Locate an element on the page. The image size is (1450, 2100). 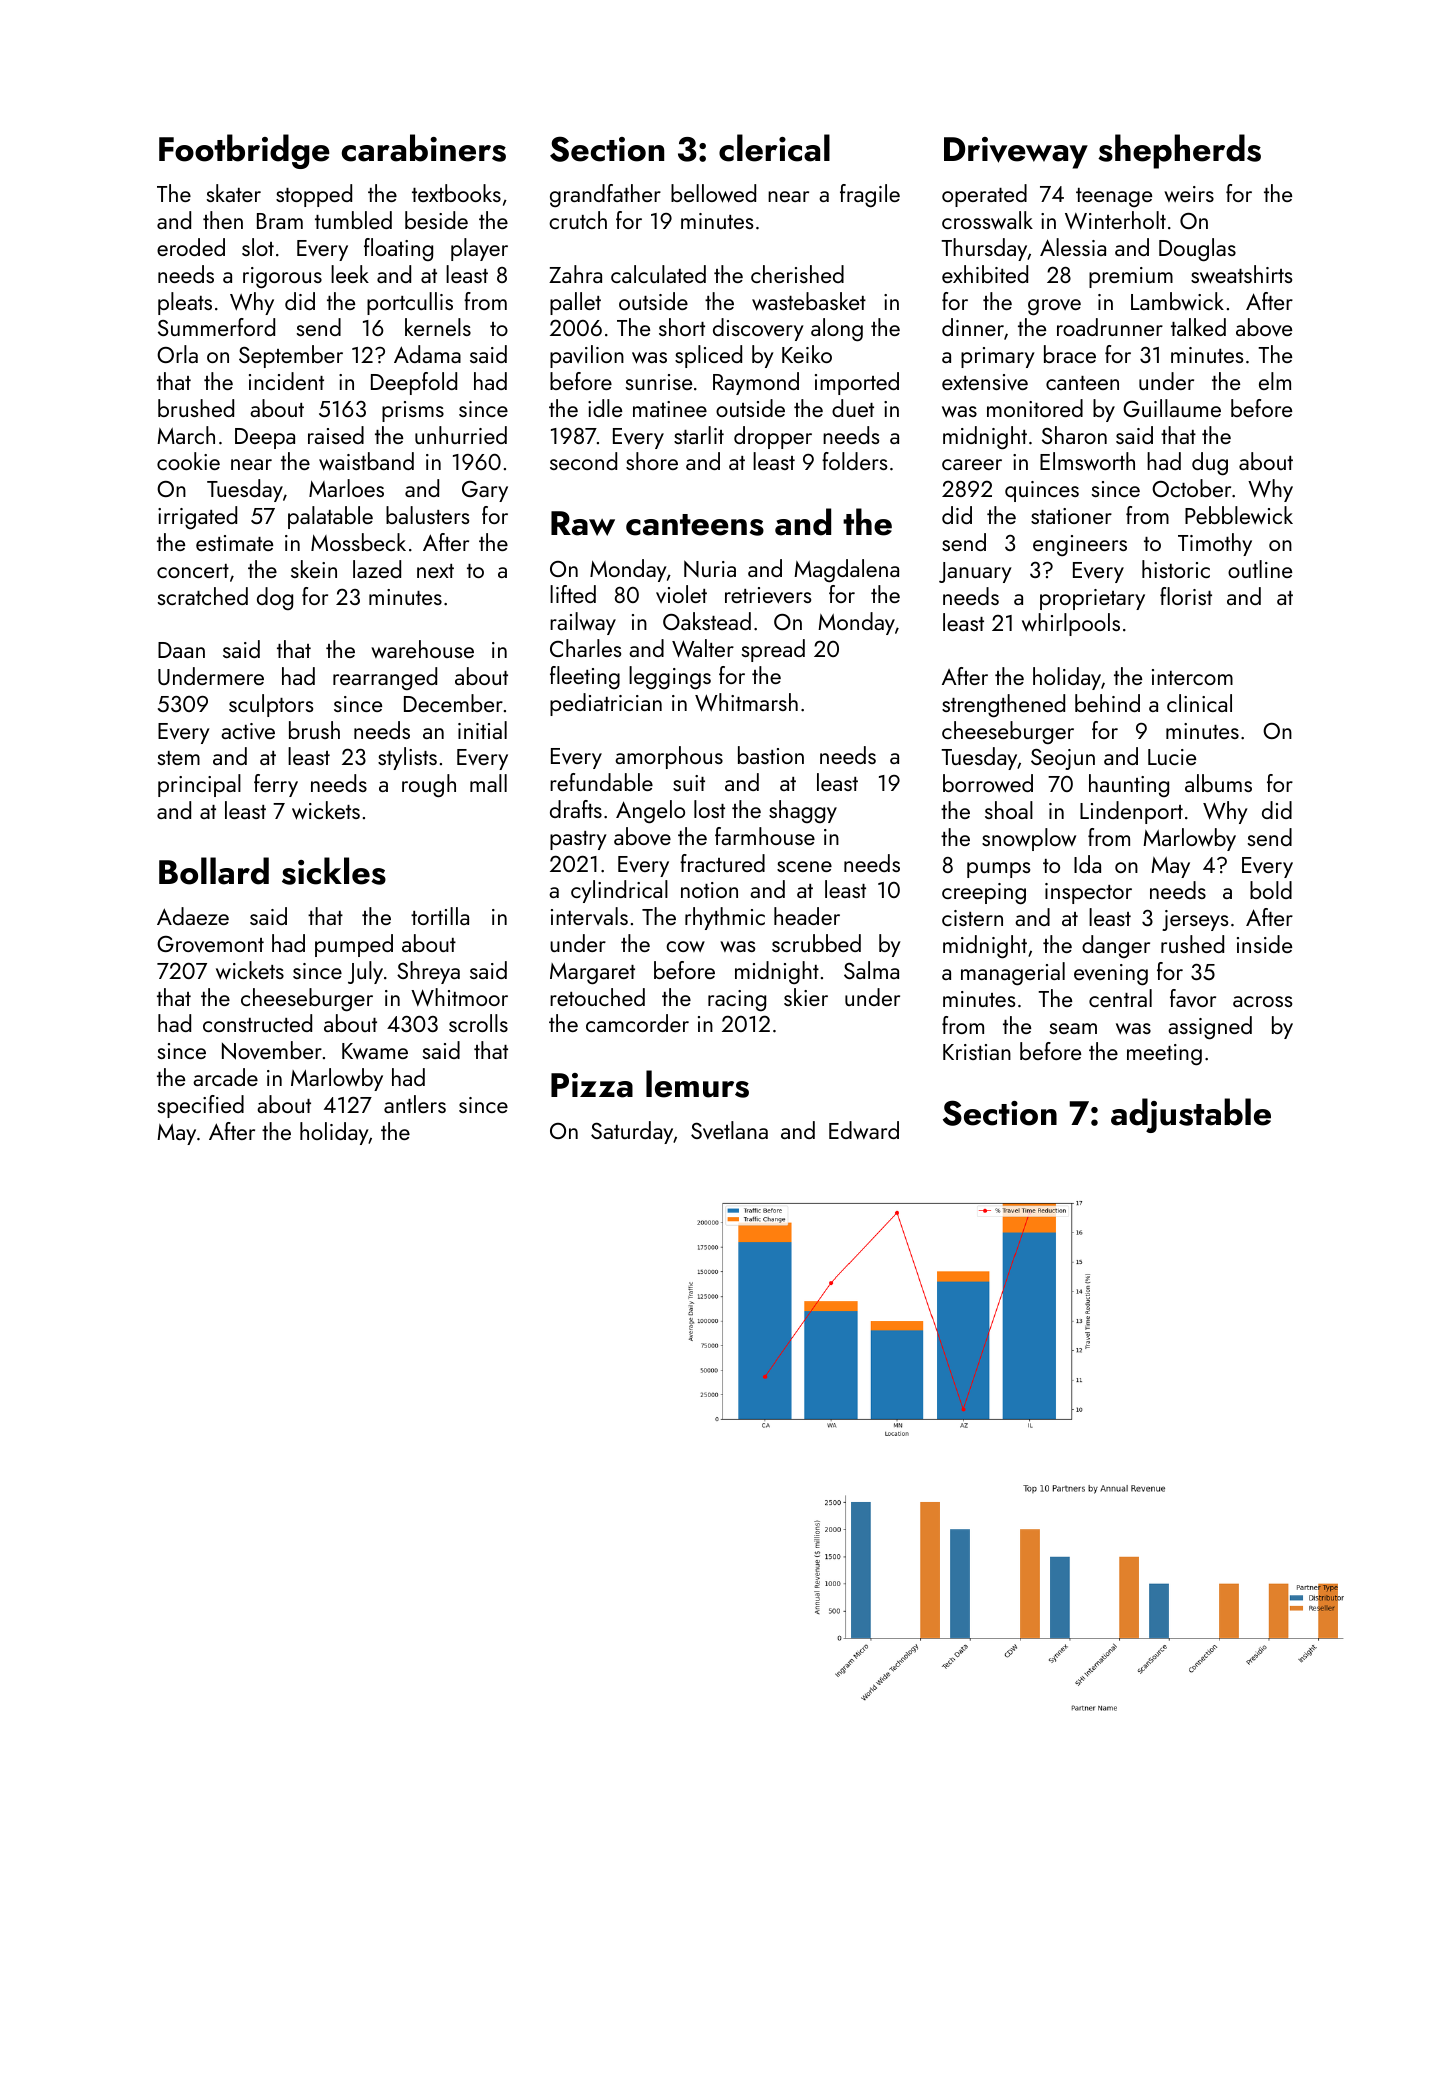
albums is located at coordinates (1218, 783).
